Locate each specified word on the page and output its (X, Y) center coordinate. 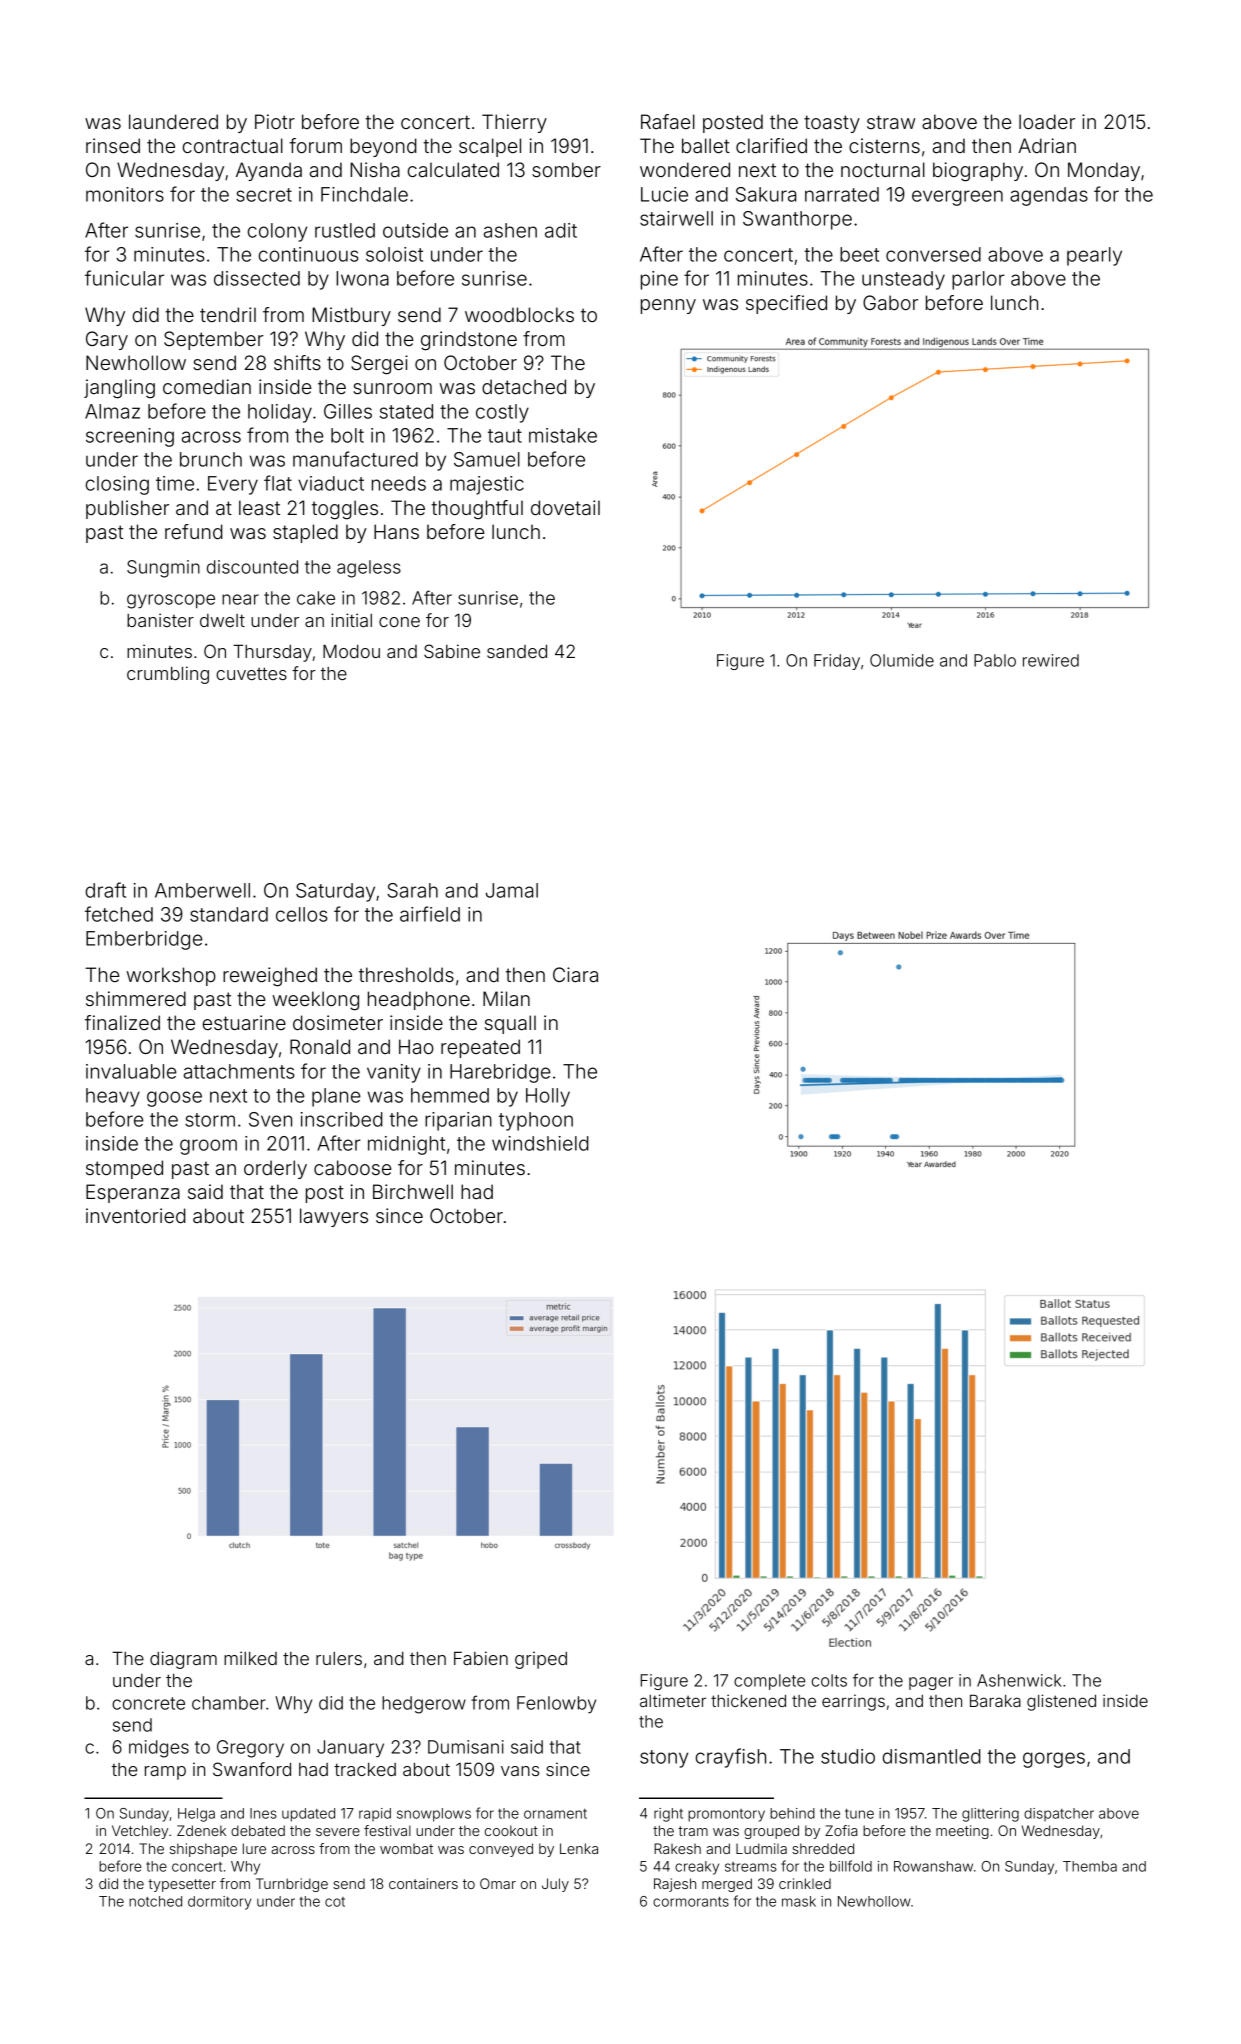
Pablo (995, 660)
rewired (1051, 660)
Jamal (512, 890)
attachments (239, 1071)
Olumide (902, 660)
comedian (207, 386)
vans (520, 1771)
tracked (365, 1769)
